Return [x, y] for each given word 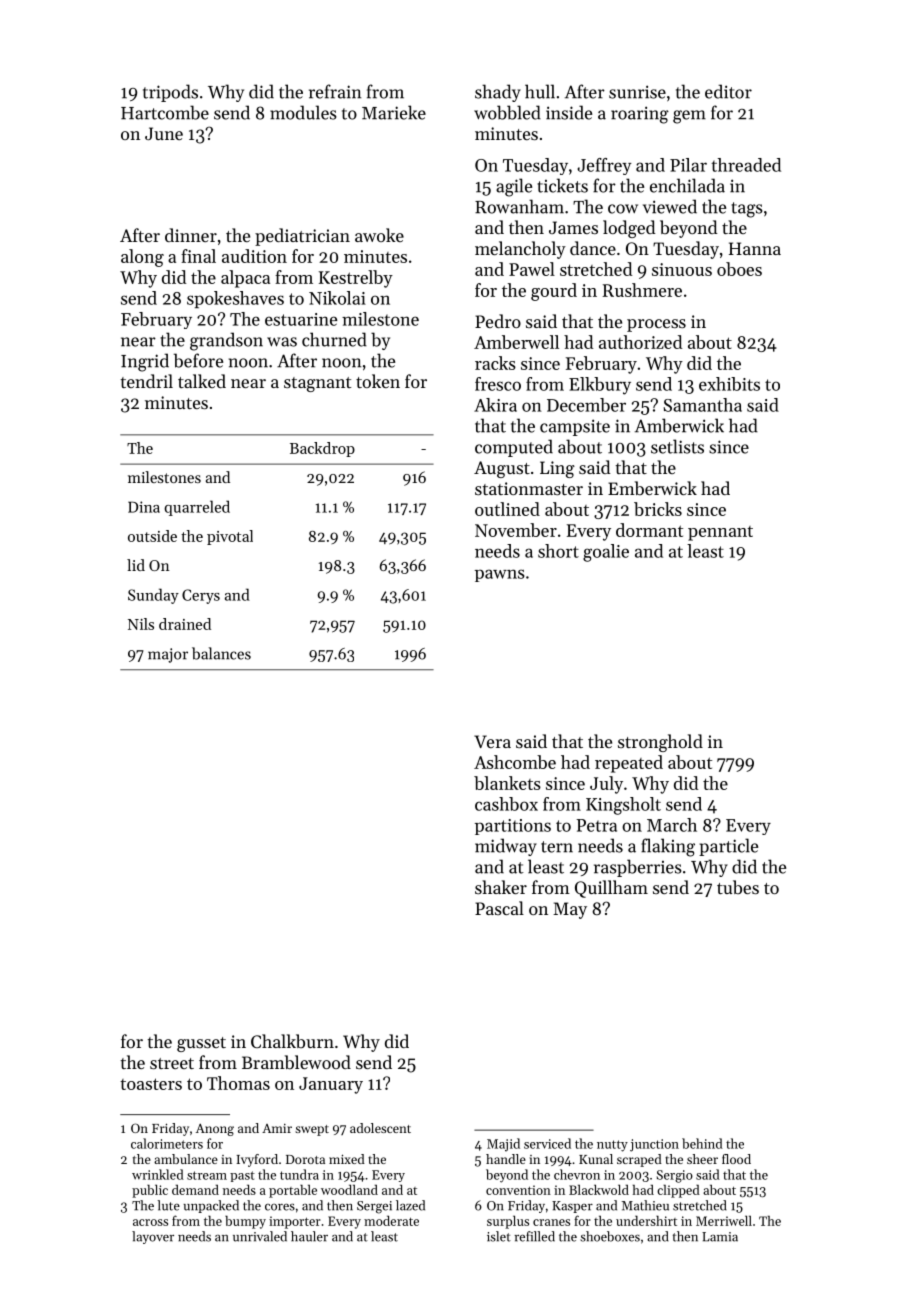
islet [499, 1236]
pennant [720, 533]
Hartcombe [165, 112]
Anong [215, 1130]
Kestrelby [356, 279]
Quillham [611, 889]
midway [506, 847]
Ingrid [145, 362]
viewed [670, 206]
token [378, 381]
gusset [201, 1044]
